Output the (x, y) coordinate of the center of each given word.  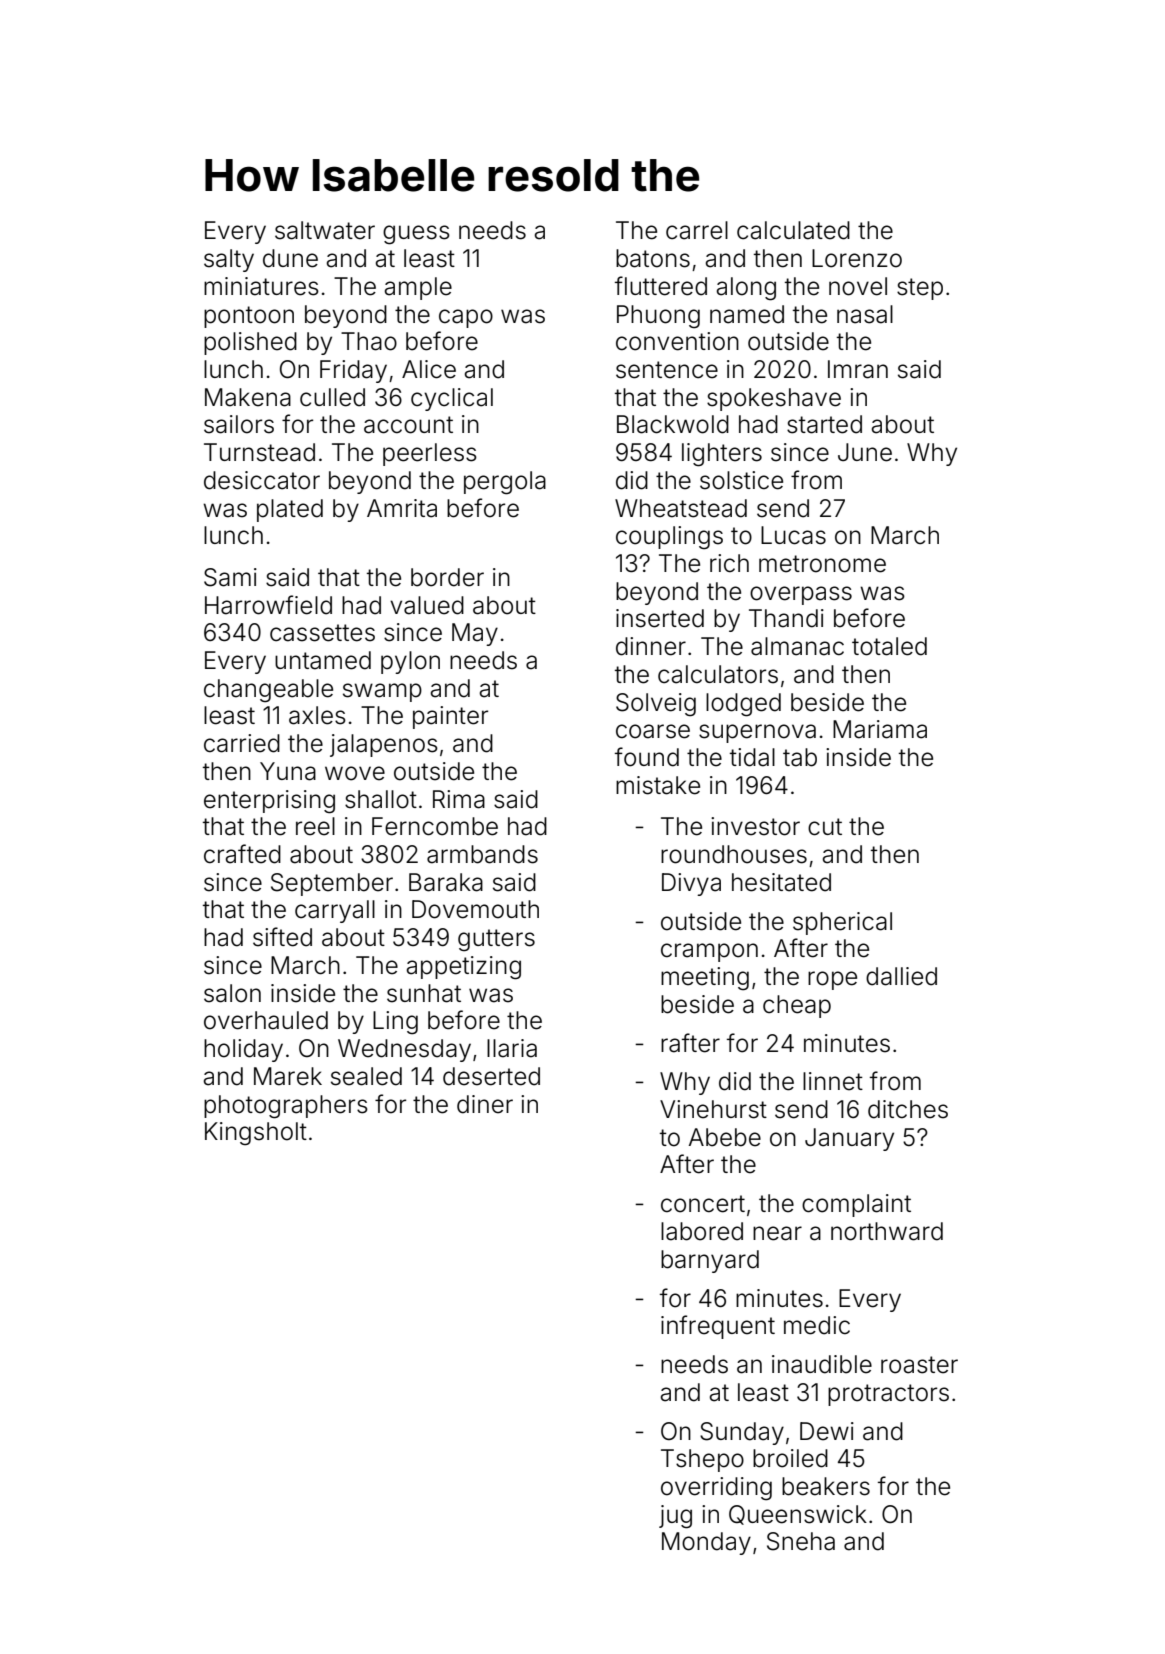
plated (290, 510)
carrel (697, 230)
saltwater (325, 230)
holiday (243, 1050)
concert (703, 1204)
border (447, 577)
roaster (919, 1365)
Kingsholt (256, 1134)
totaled (889, 646)
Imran (858, 369)
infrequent (718, 1327)
